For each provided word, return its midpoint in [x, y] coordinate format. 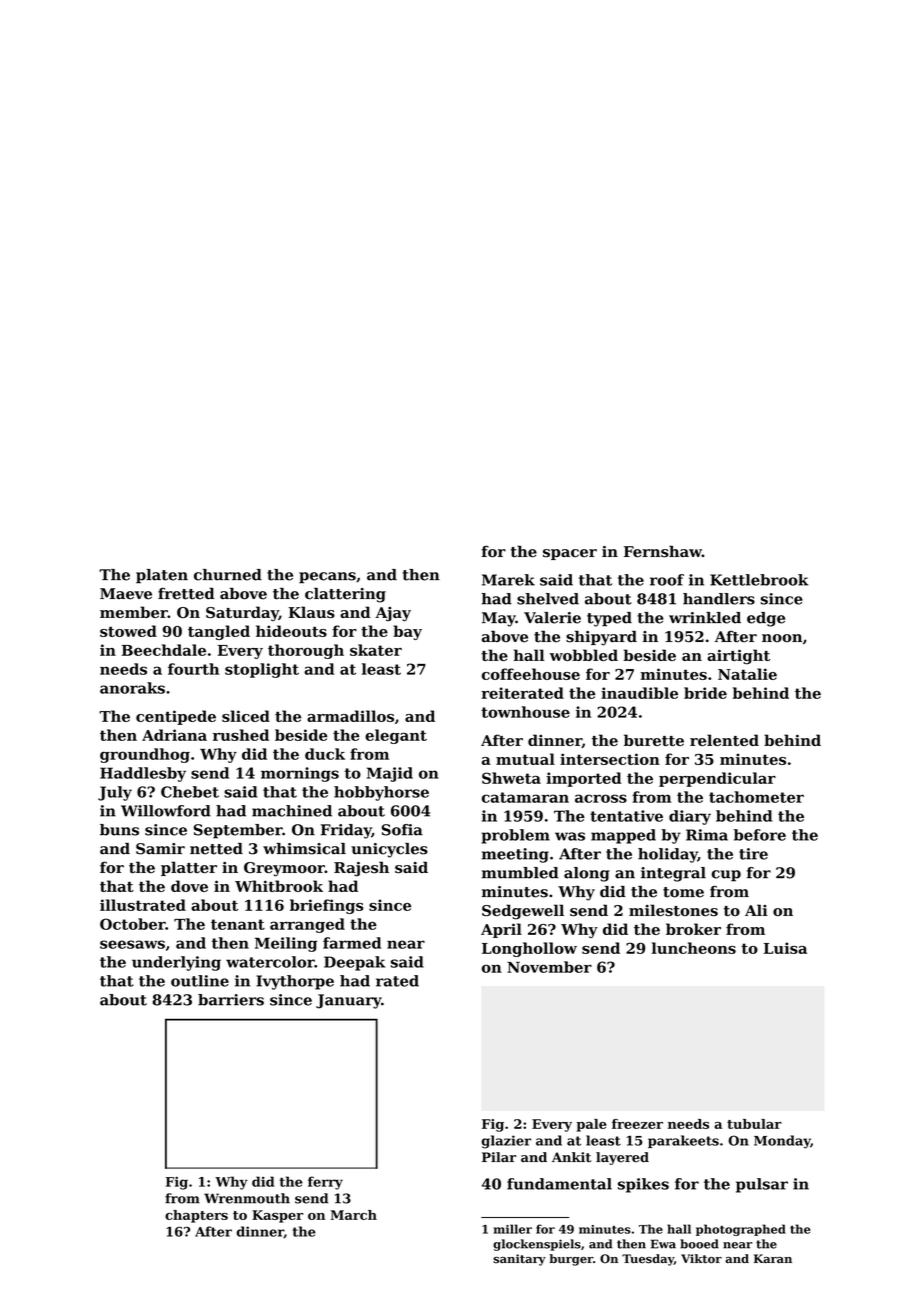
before [760, 835]
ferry [325, 1183]
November [549, 967]
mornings [300, 774]
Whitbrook [279, 886]
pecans [327, 578]
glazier [506, 1142]
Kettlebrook [759, 580]
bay [407, 632]
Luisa [785, 948]
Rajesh [361, 869]
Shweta [511, 778]
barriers [231, 1000]
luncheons [694, 948]
